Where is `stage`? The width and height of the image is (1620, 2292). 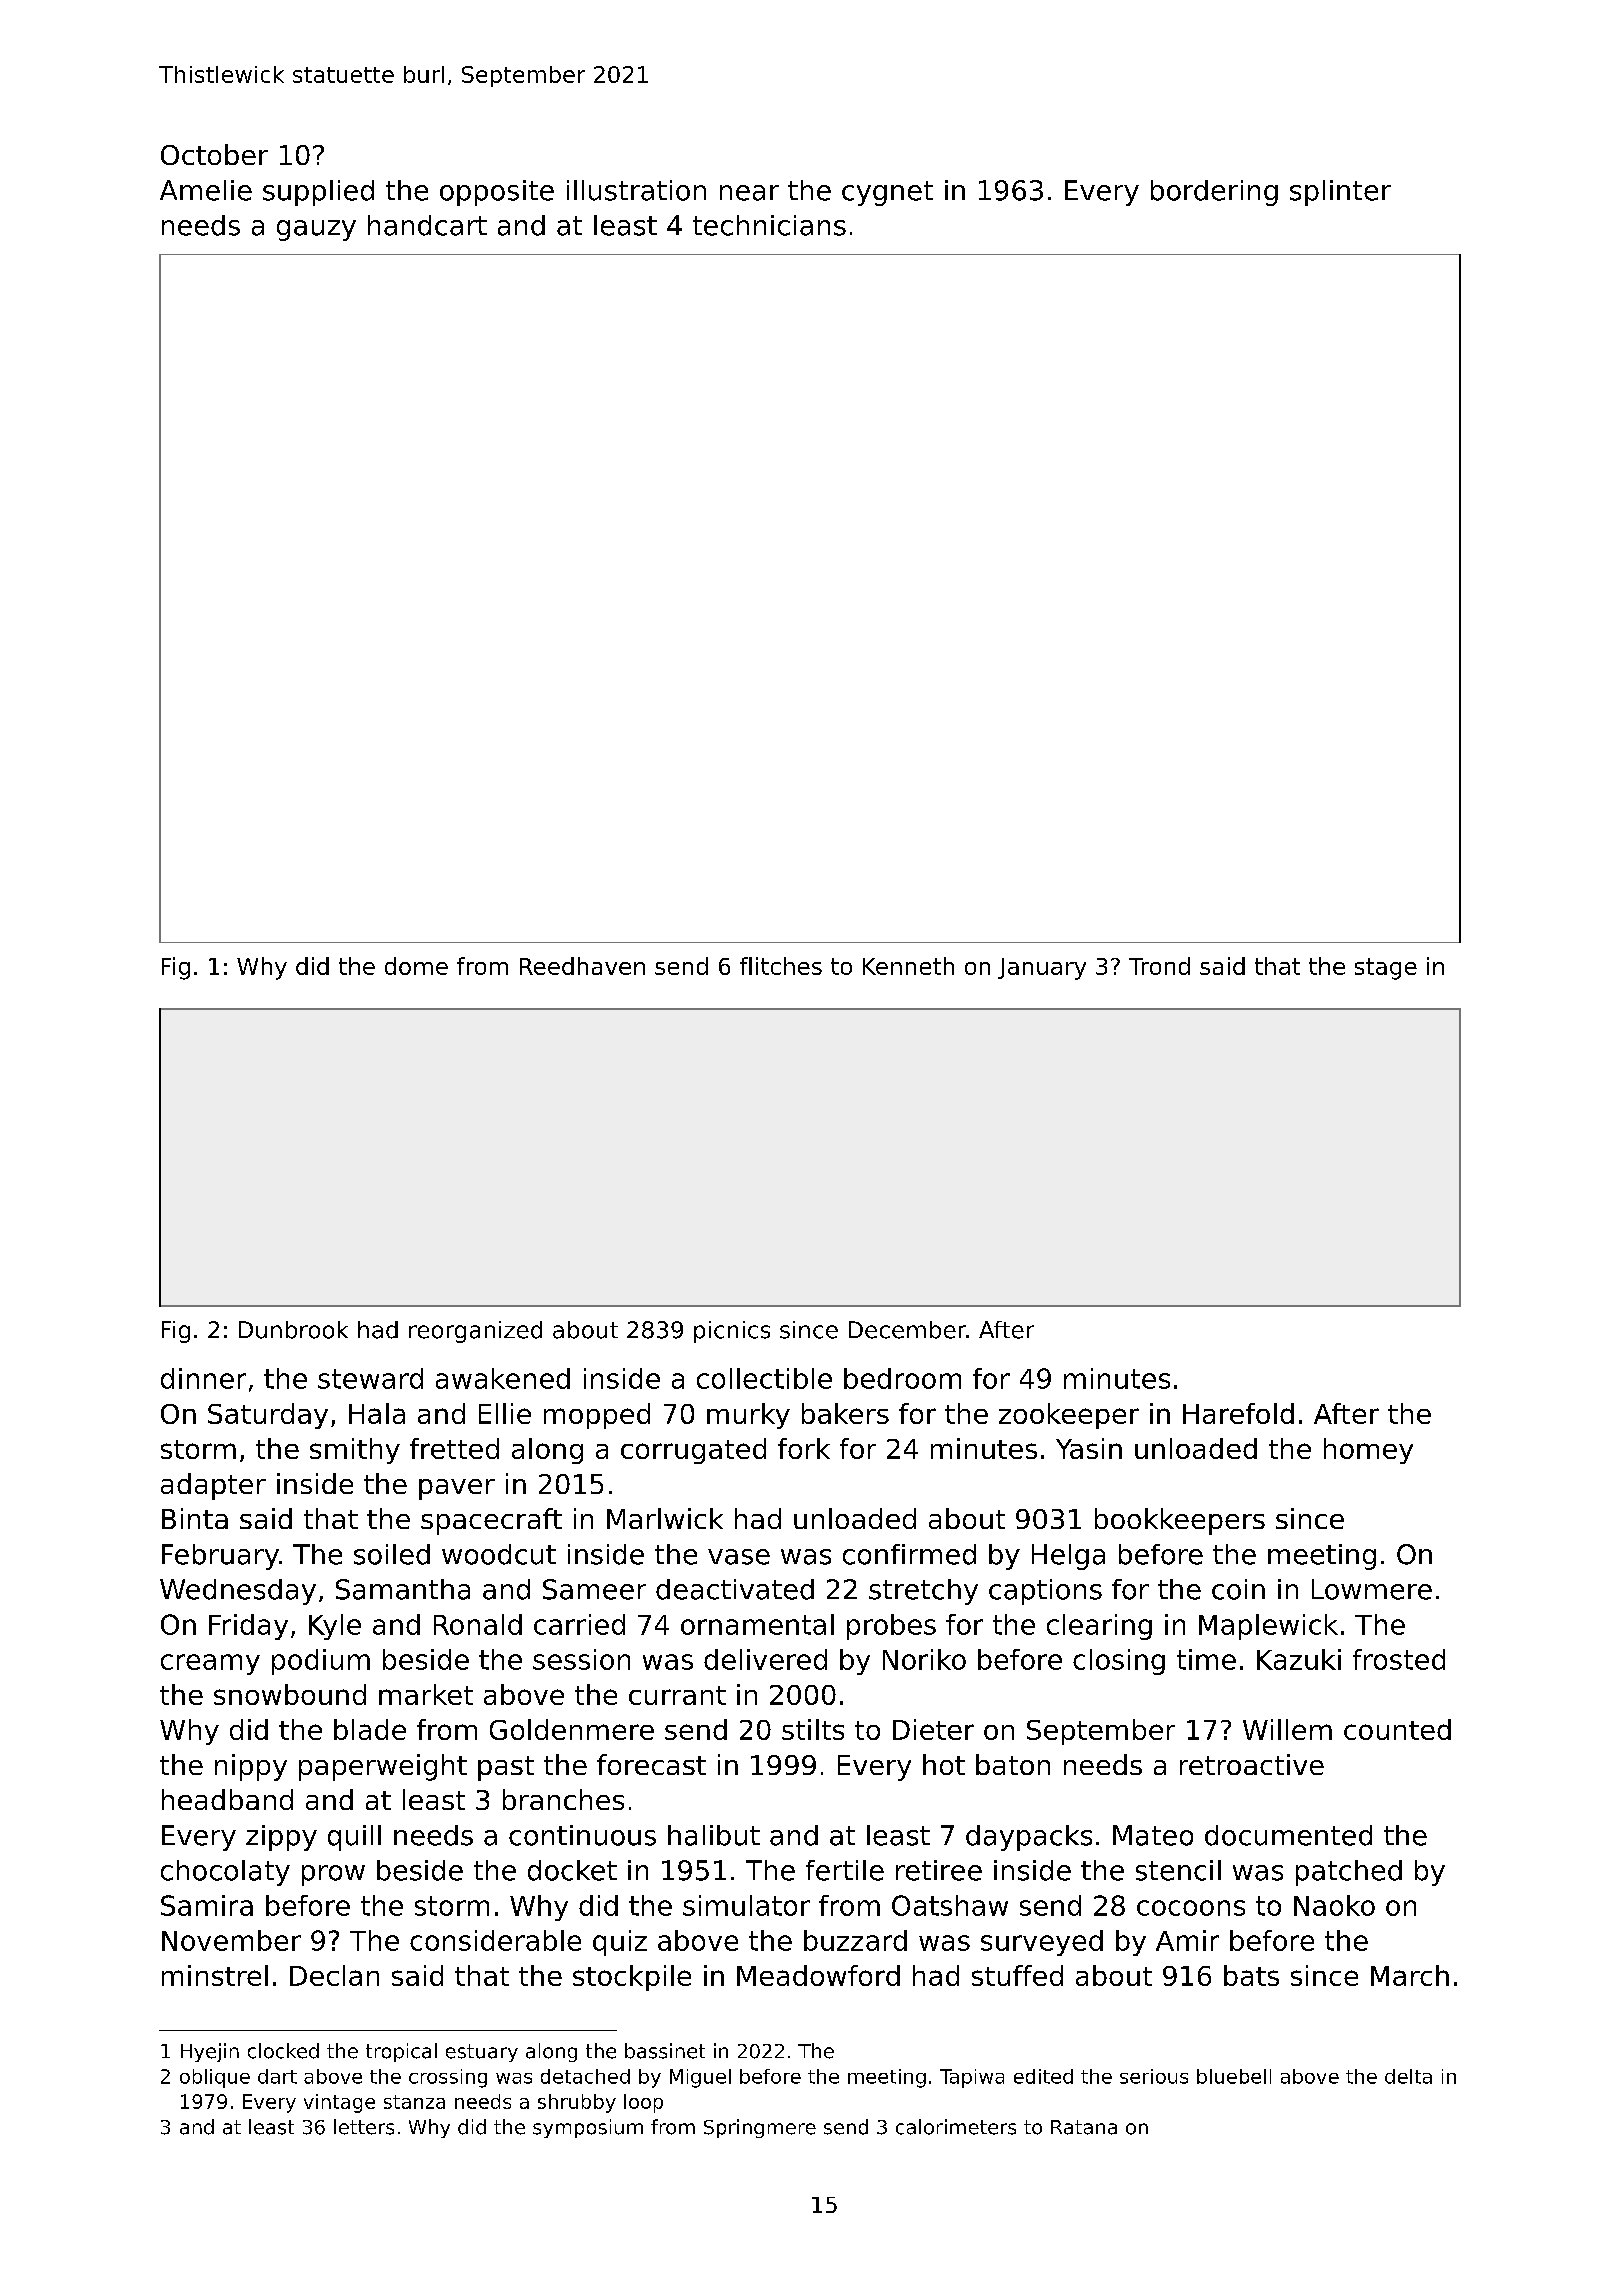 stage is located at coordinates (1386, 969).
